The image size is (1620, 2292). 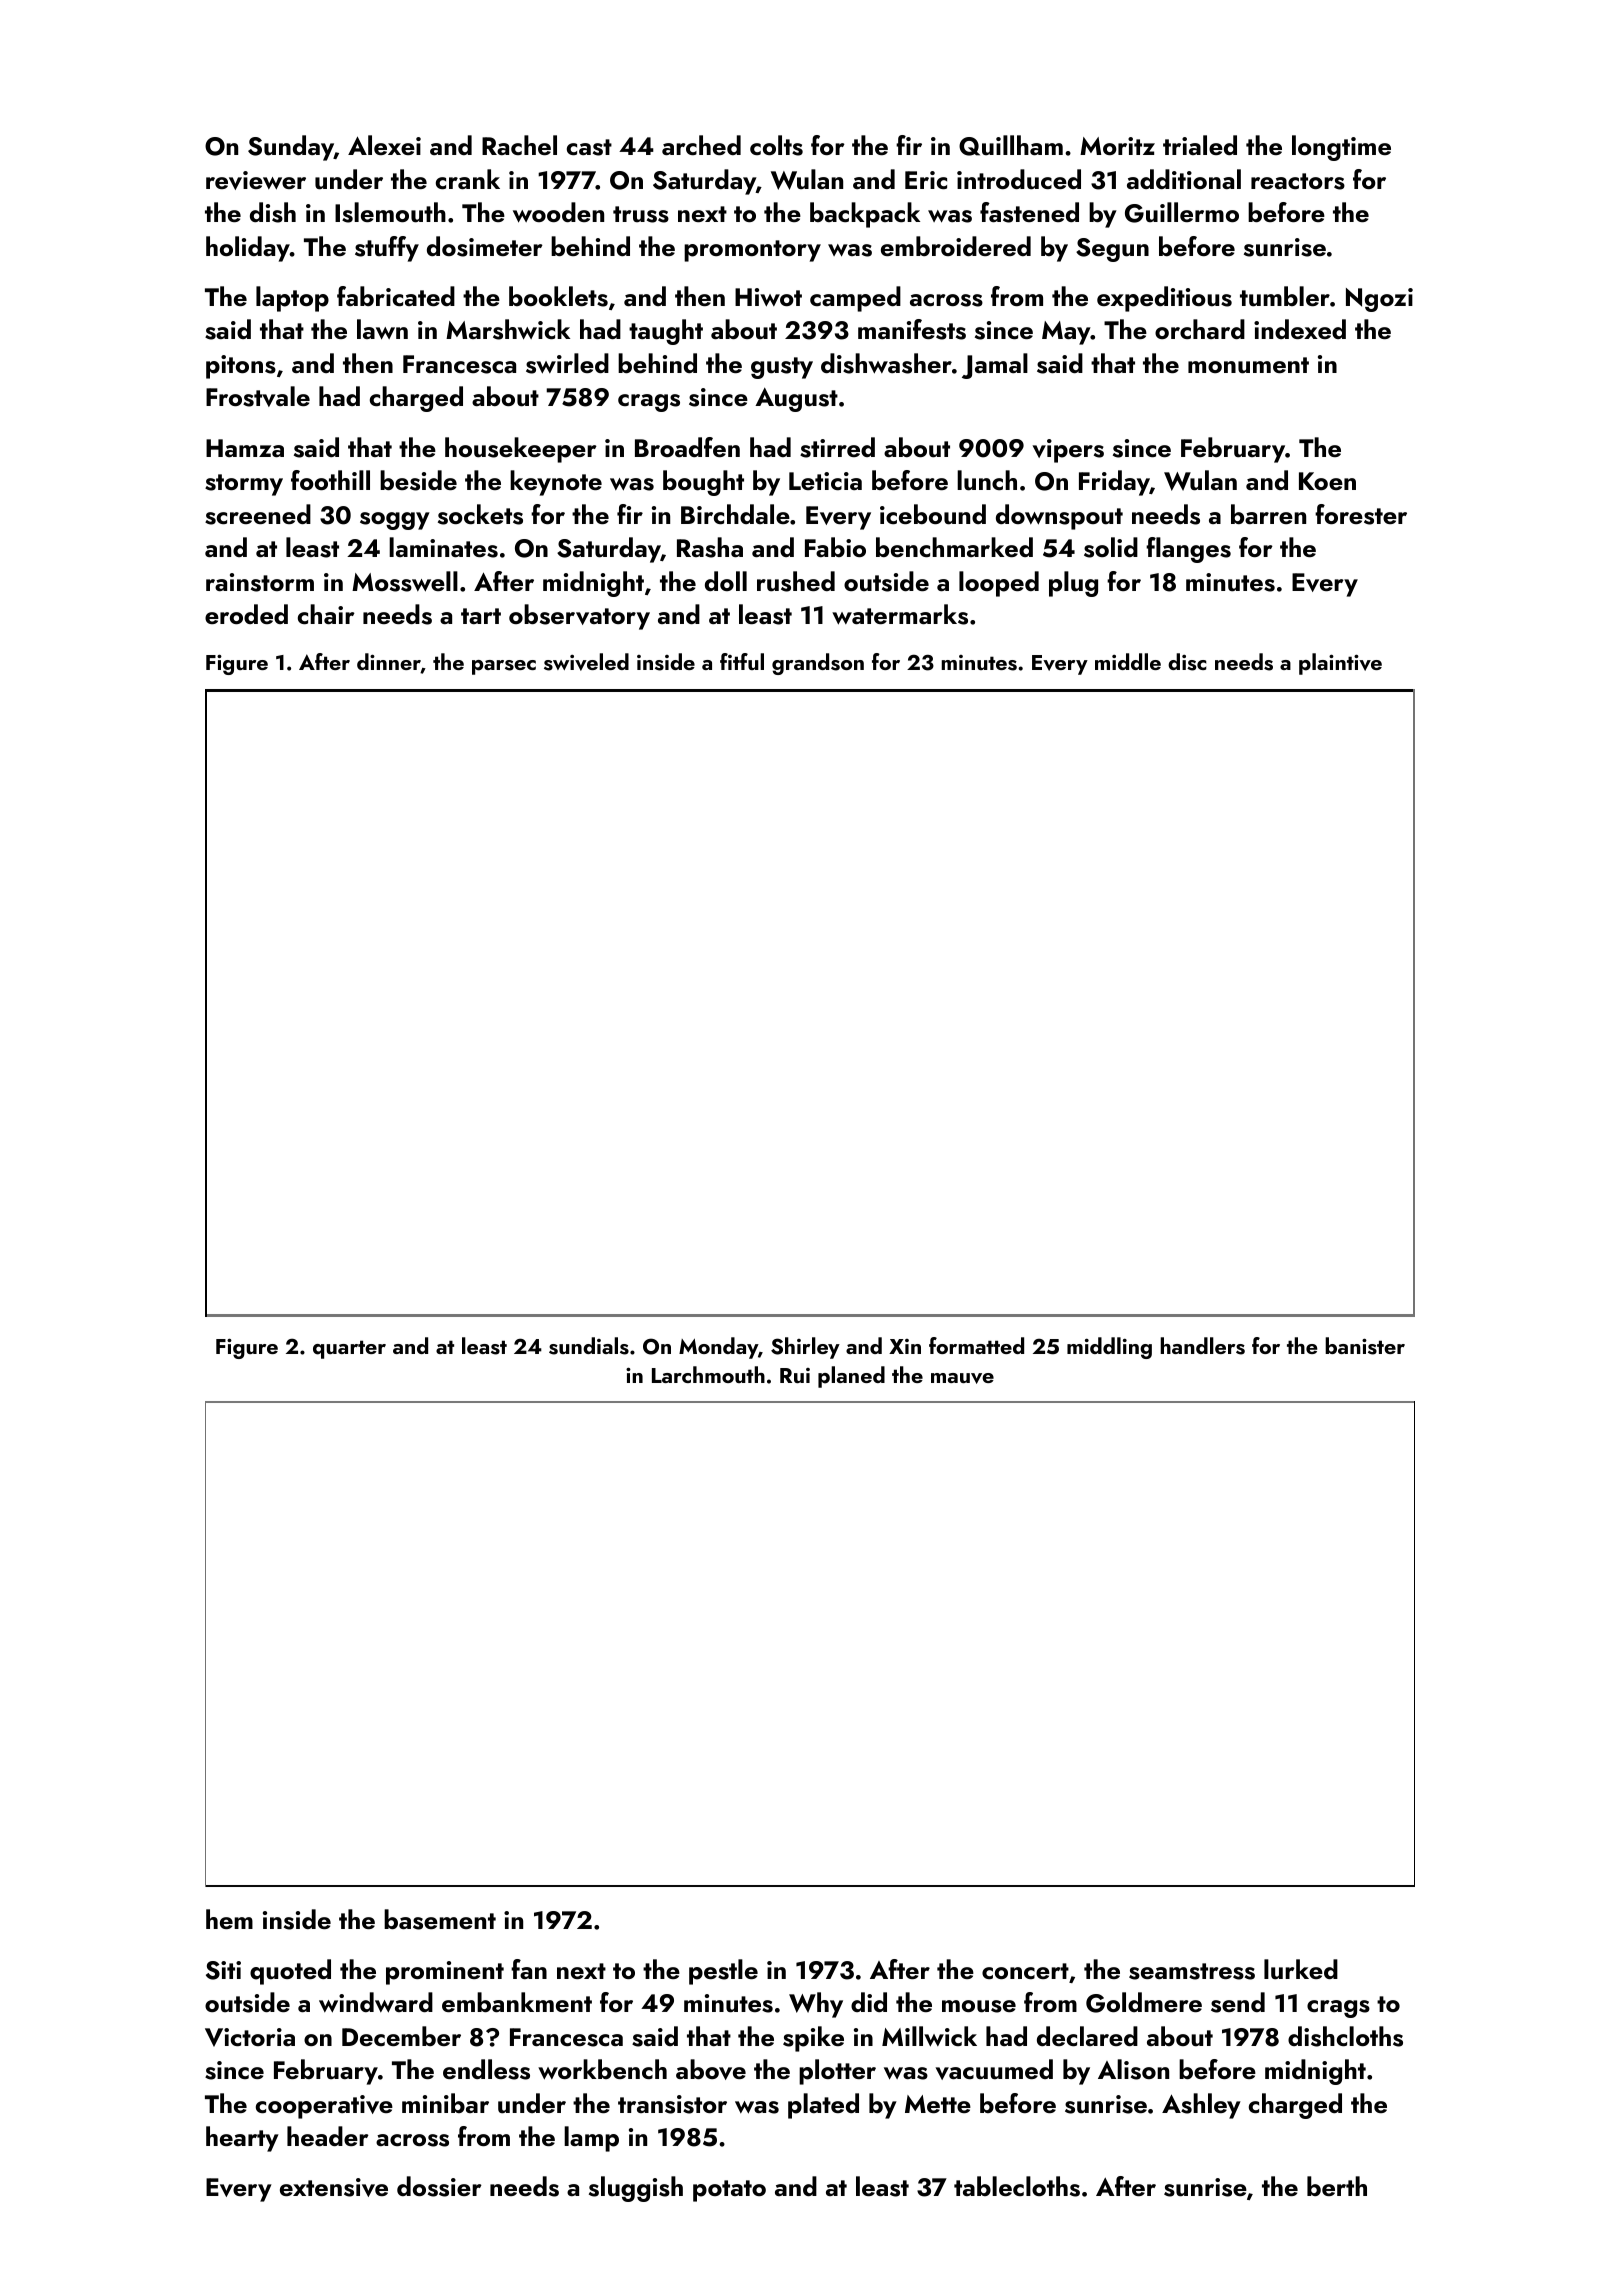 I want to click on basement, so click(x=440, y=1919).
